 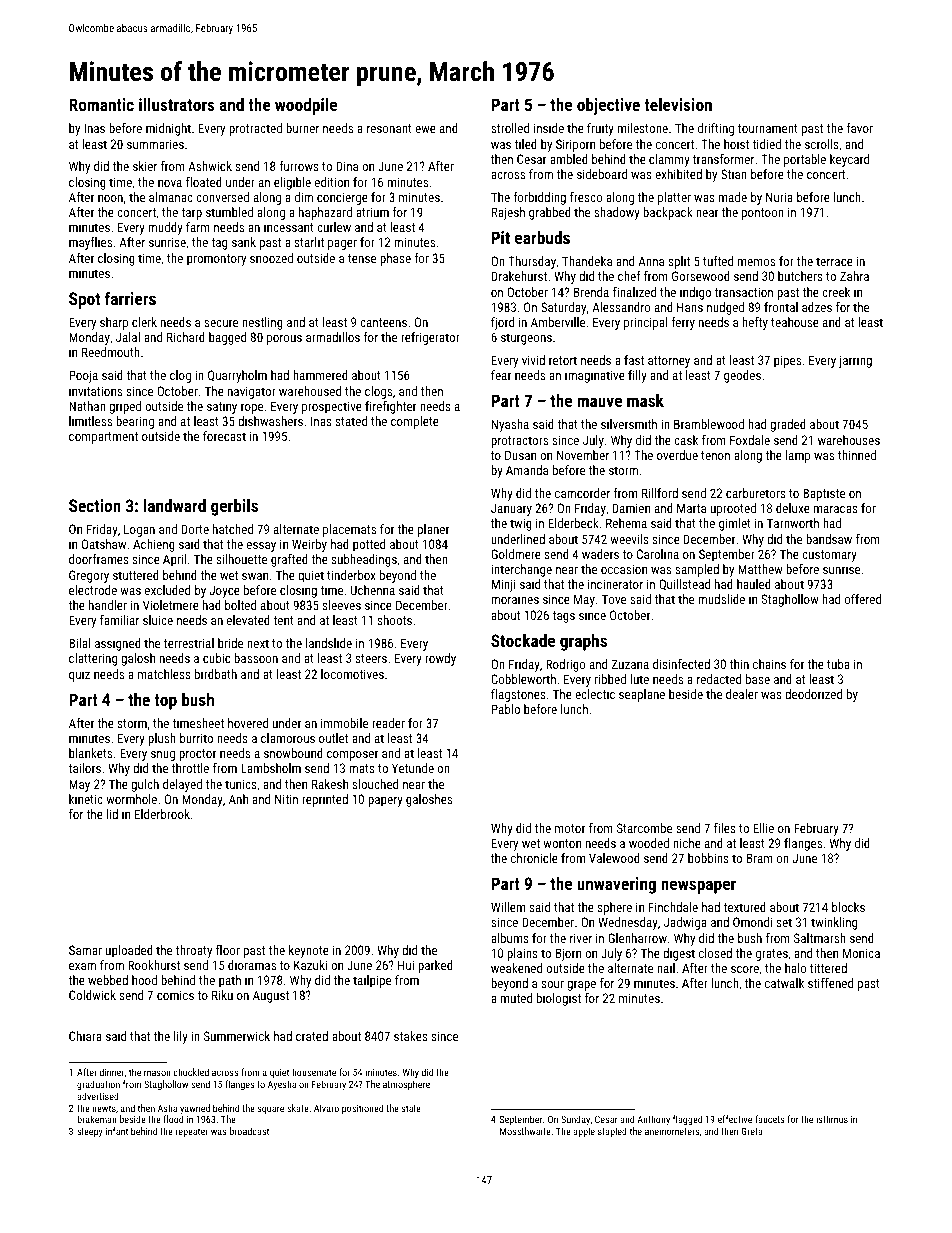 I want to click on positioned, so click(x=362, y=1109).
